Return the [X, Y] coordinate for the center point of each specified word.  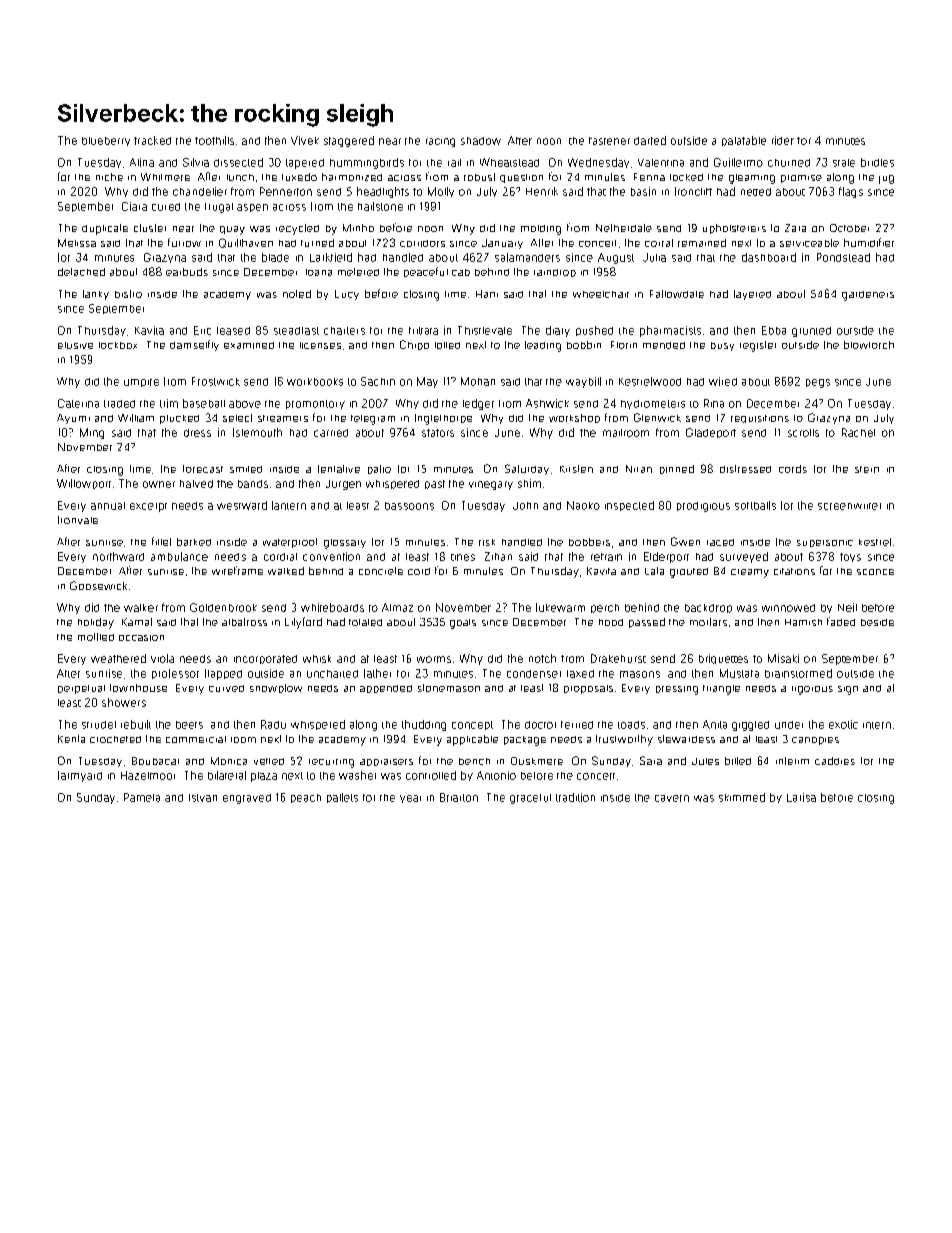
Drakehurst [618, 658]
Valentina [661, 163]
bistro [128, 294]
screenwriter [849, 506]
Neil [847, 607]
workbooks [315, 382]
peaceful [426, 272]
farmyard [80, 776]
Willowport [84, 484]
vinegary [491, 485]
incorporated [265, 659]
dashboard [769, 257]
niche [109, 177]
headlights [383, 192]
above [245, 404]
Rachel [858, 432]
